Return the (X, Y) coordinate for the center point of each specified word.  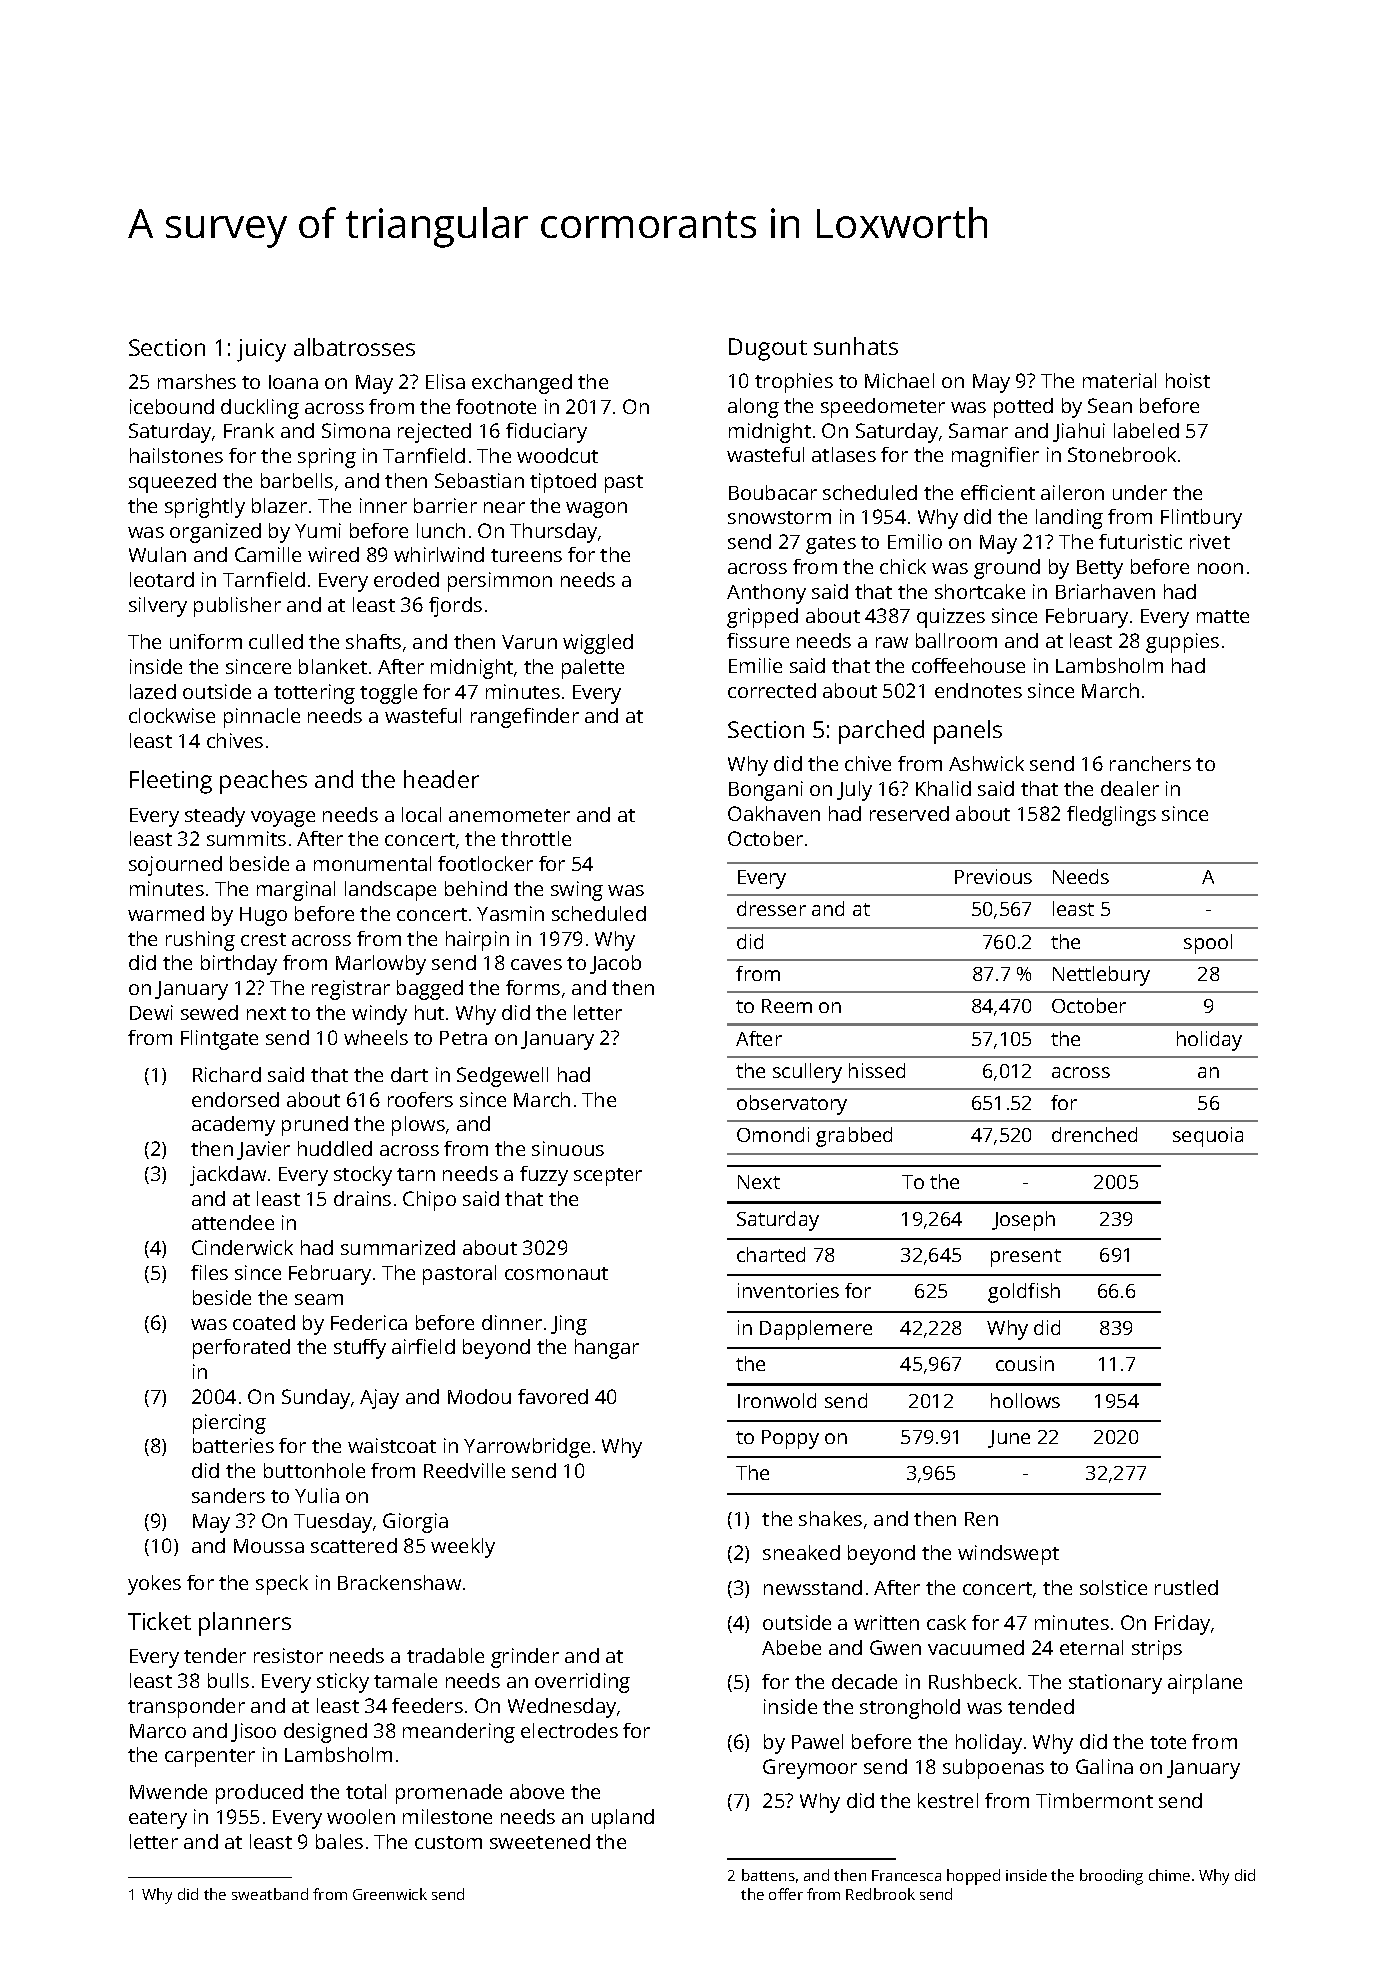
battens (768, 1875)
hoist (1188, 380)
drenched (1094, 1134)
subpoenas (993, 1769)
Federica (369, 1322)
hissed (877, 1070)
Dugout (768, 349)
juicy (261, 350)
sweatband (270, 1894)
